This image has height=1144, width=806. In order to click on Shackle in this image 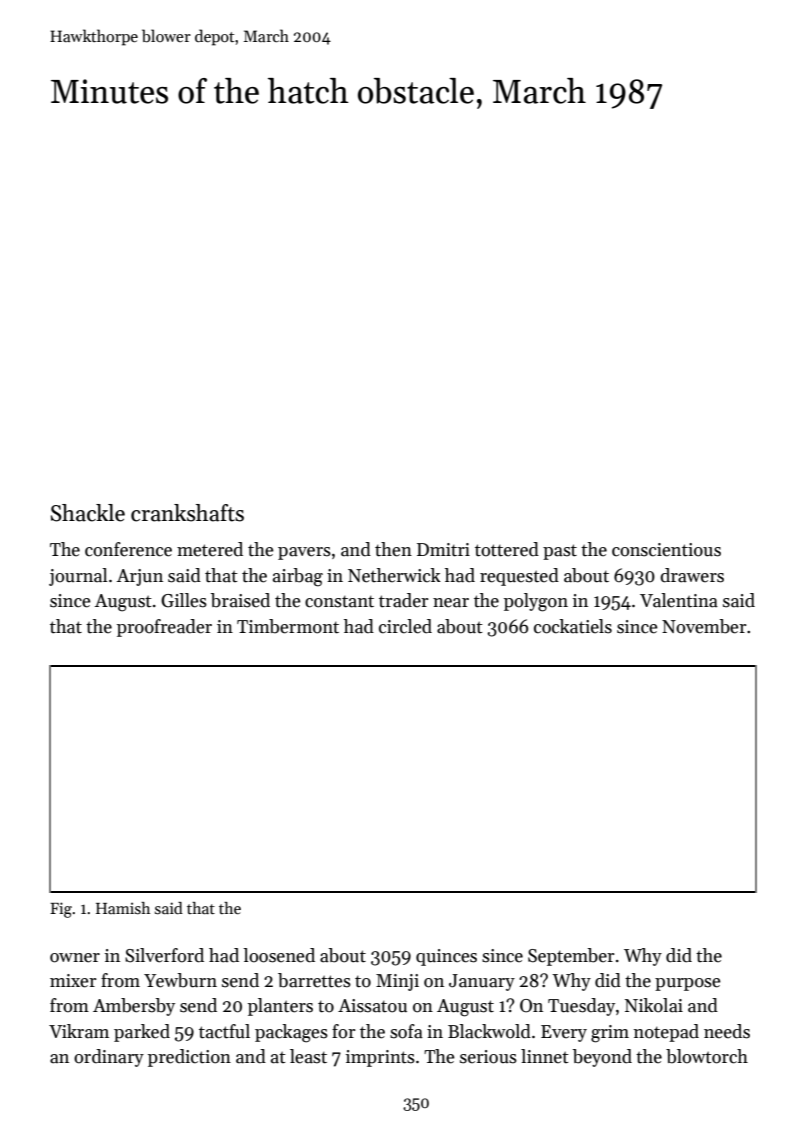, I will do `click(88, 513)`.
